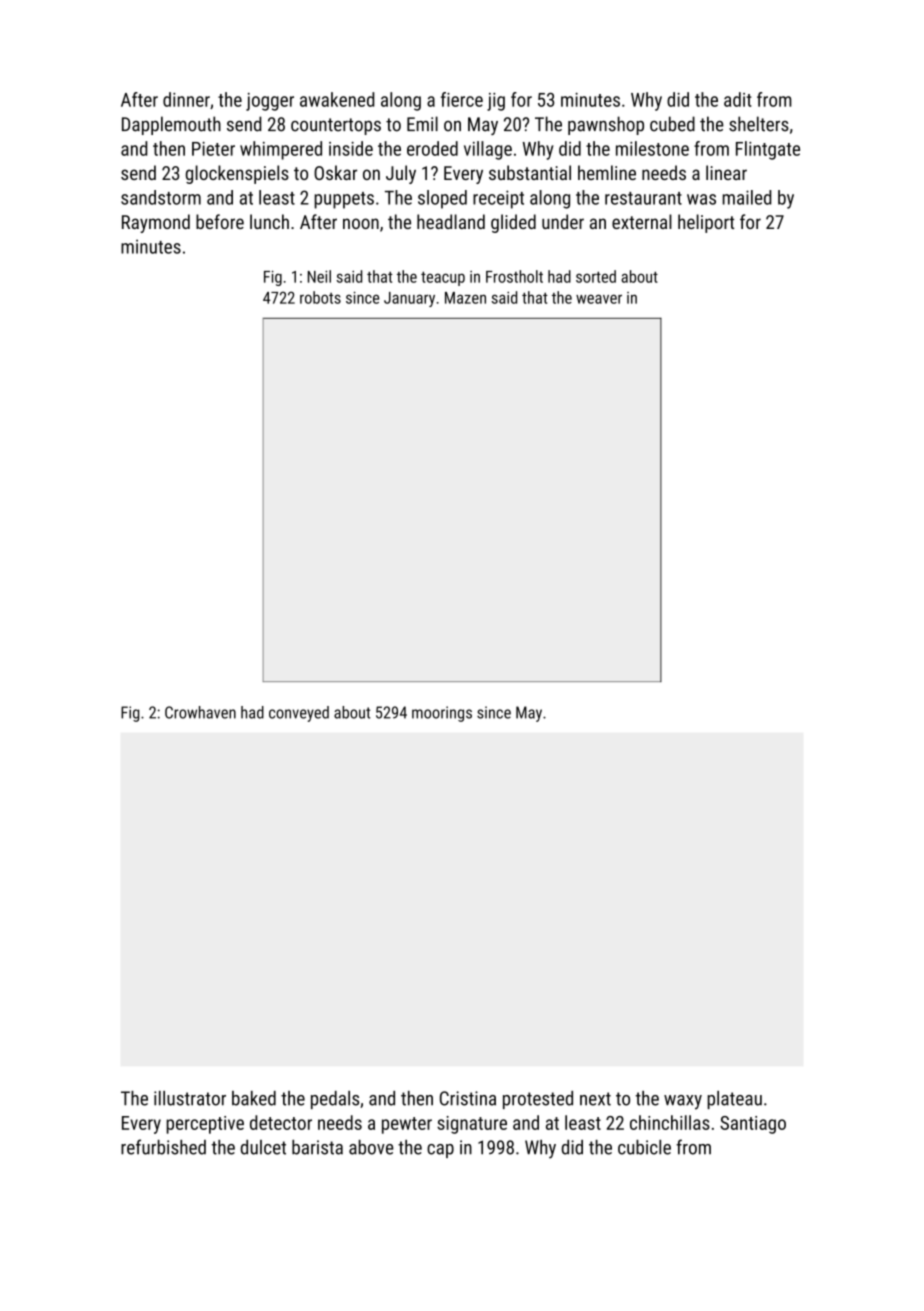 The height and width of the screenshot is (1311, 924). I want to click on refurbished, so click(163, 1147).
